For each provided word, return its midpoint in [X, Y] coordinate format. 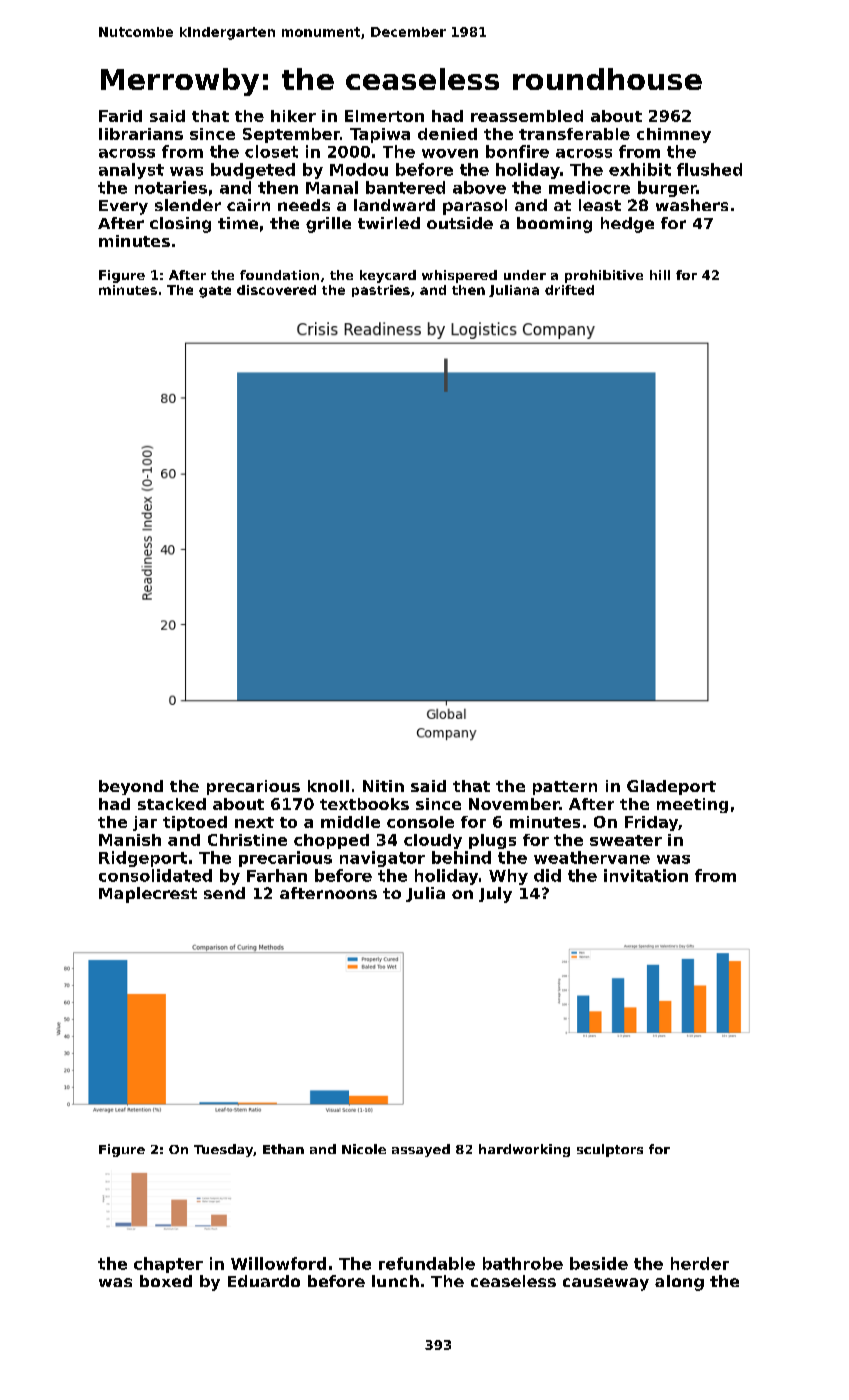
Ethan [283, 1149]
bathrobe [523, 1263]
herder [700, 1263]
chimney [674, 135]
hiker [293, 116]
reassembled [527, 116]
